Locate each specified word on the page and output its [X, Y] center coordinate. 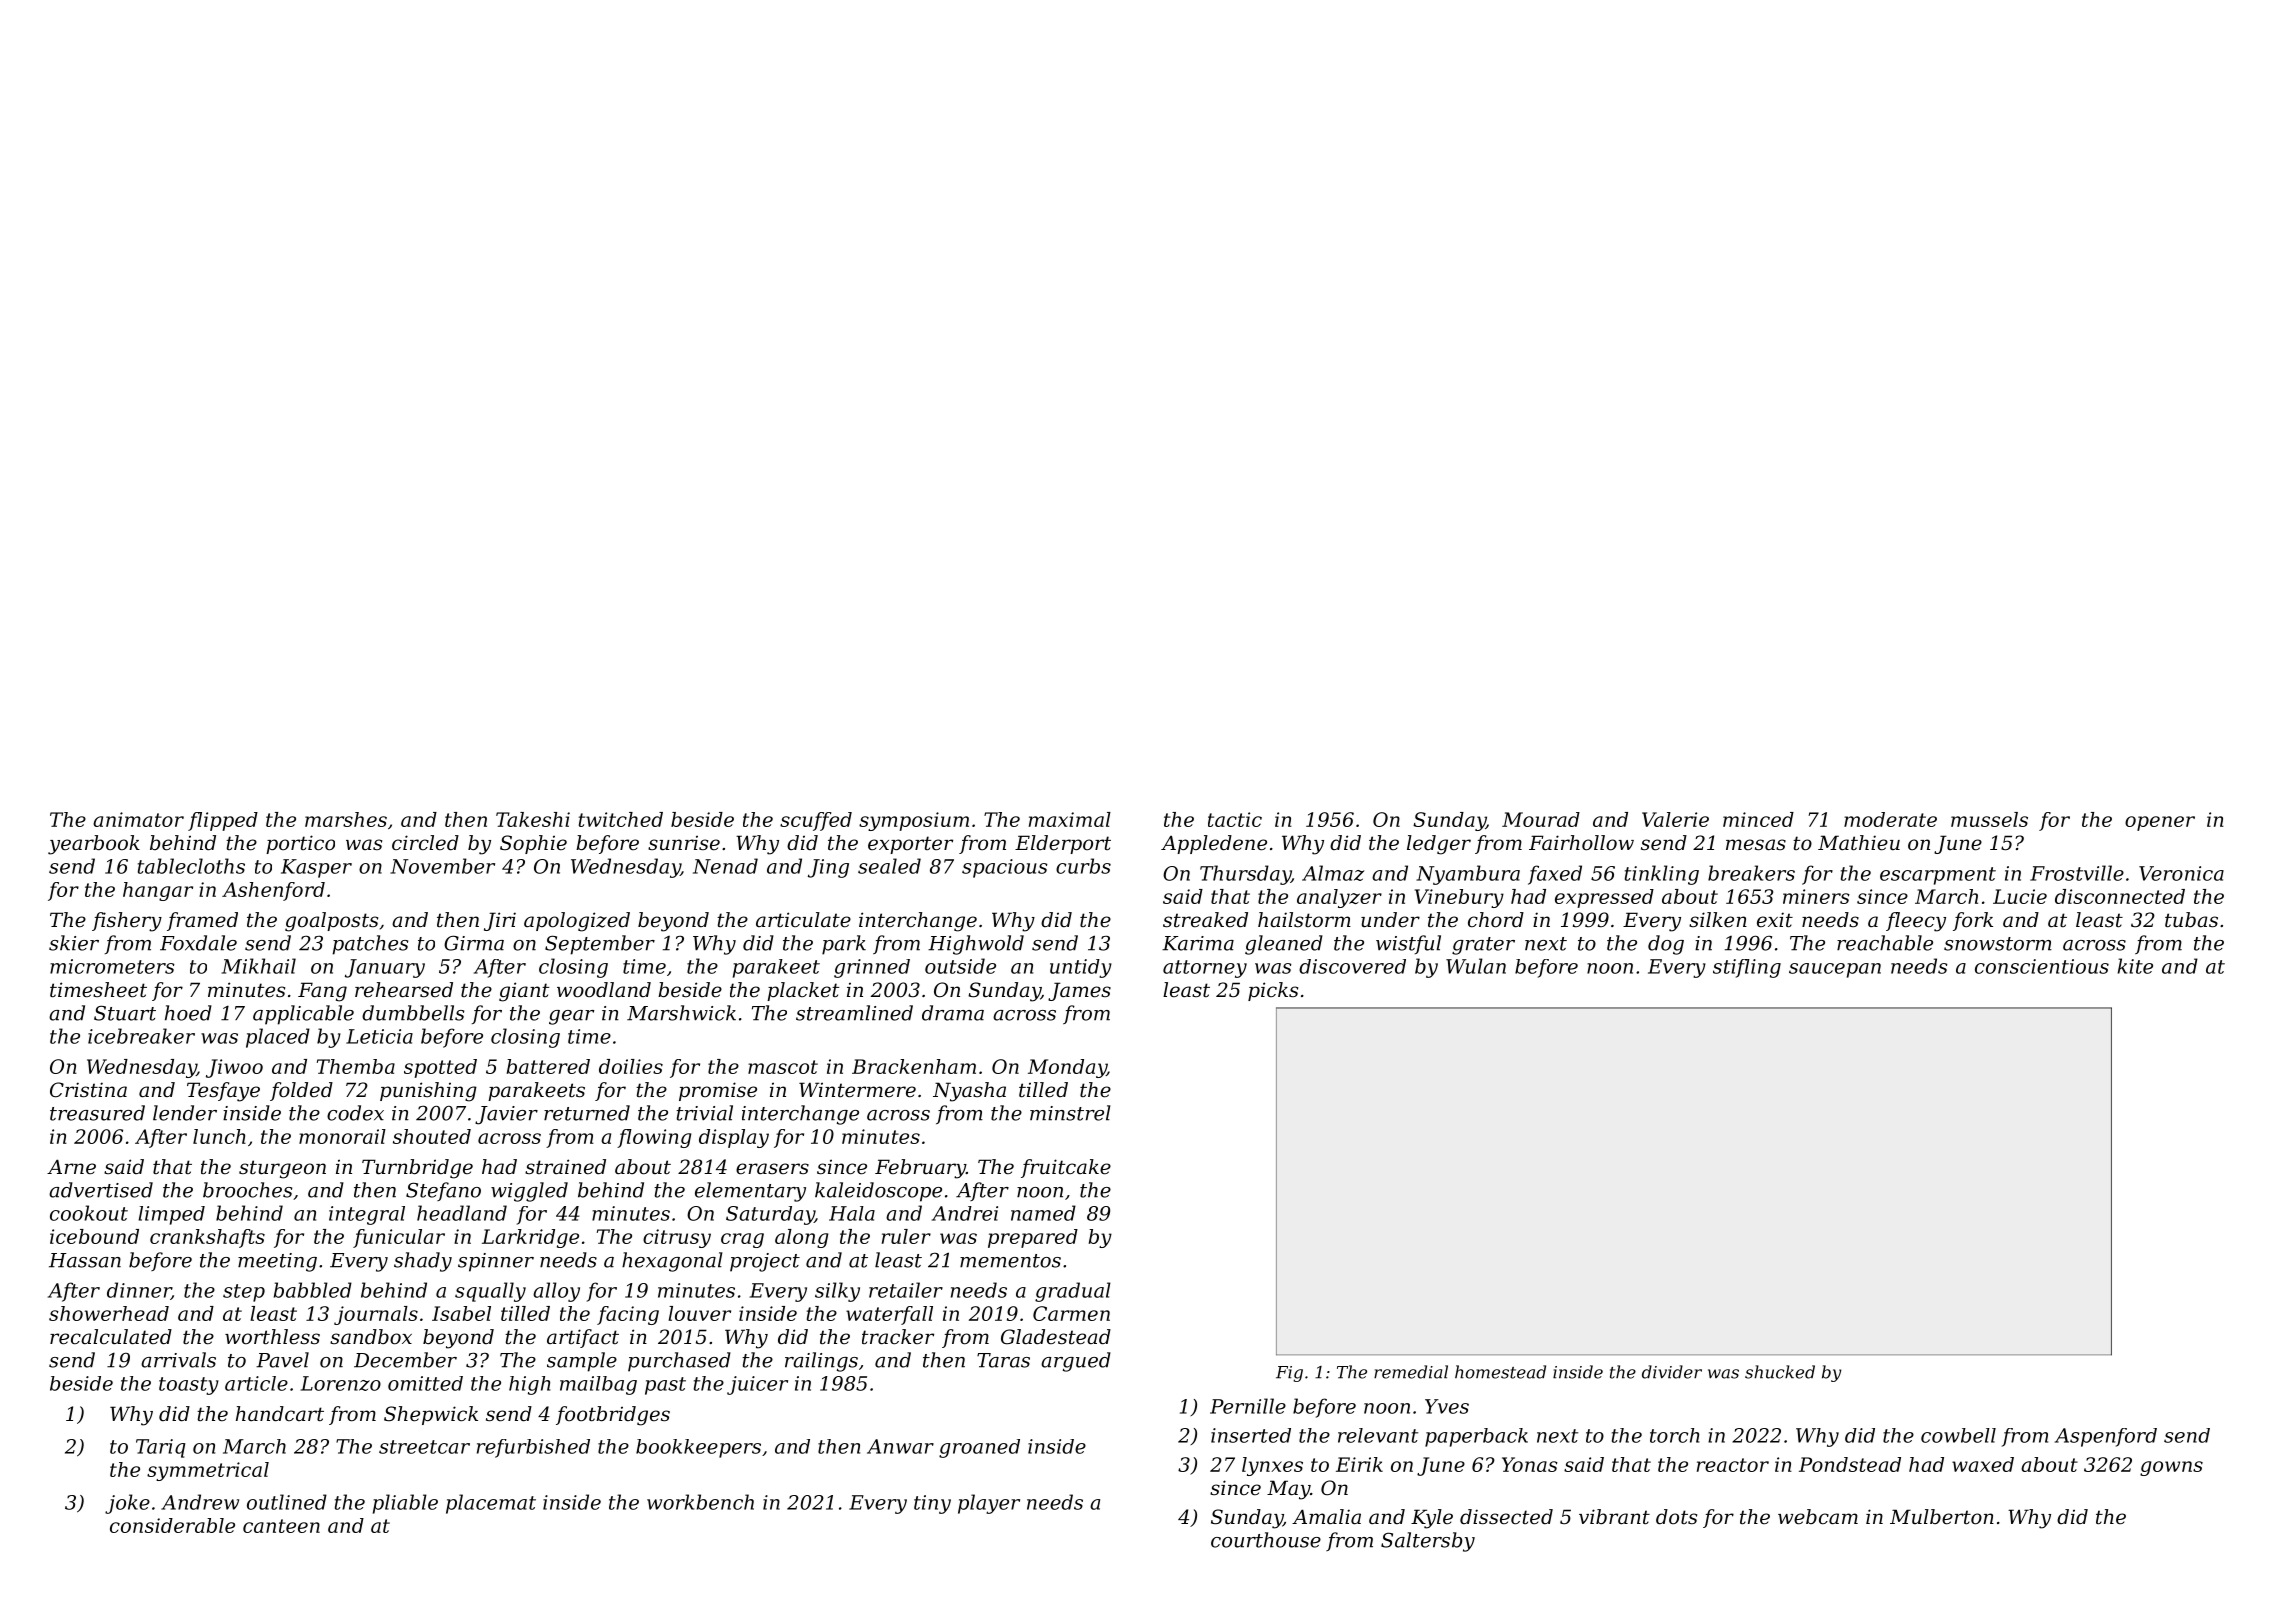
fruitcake [1066, 1168]
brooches [247, 1190]
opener [2160, 823]
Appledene [1214, 844]
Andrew [200, 1502]
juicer [757, 1385]
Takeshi [533, 819]
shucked [1780, 1372]
